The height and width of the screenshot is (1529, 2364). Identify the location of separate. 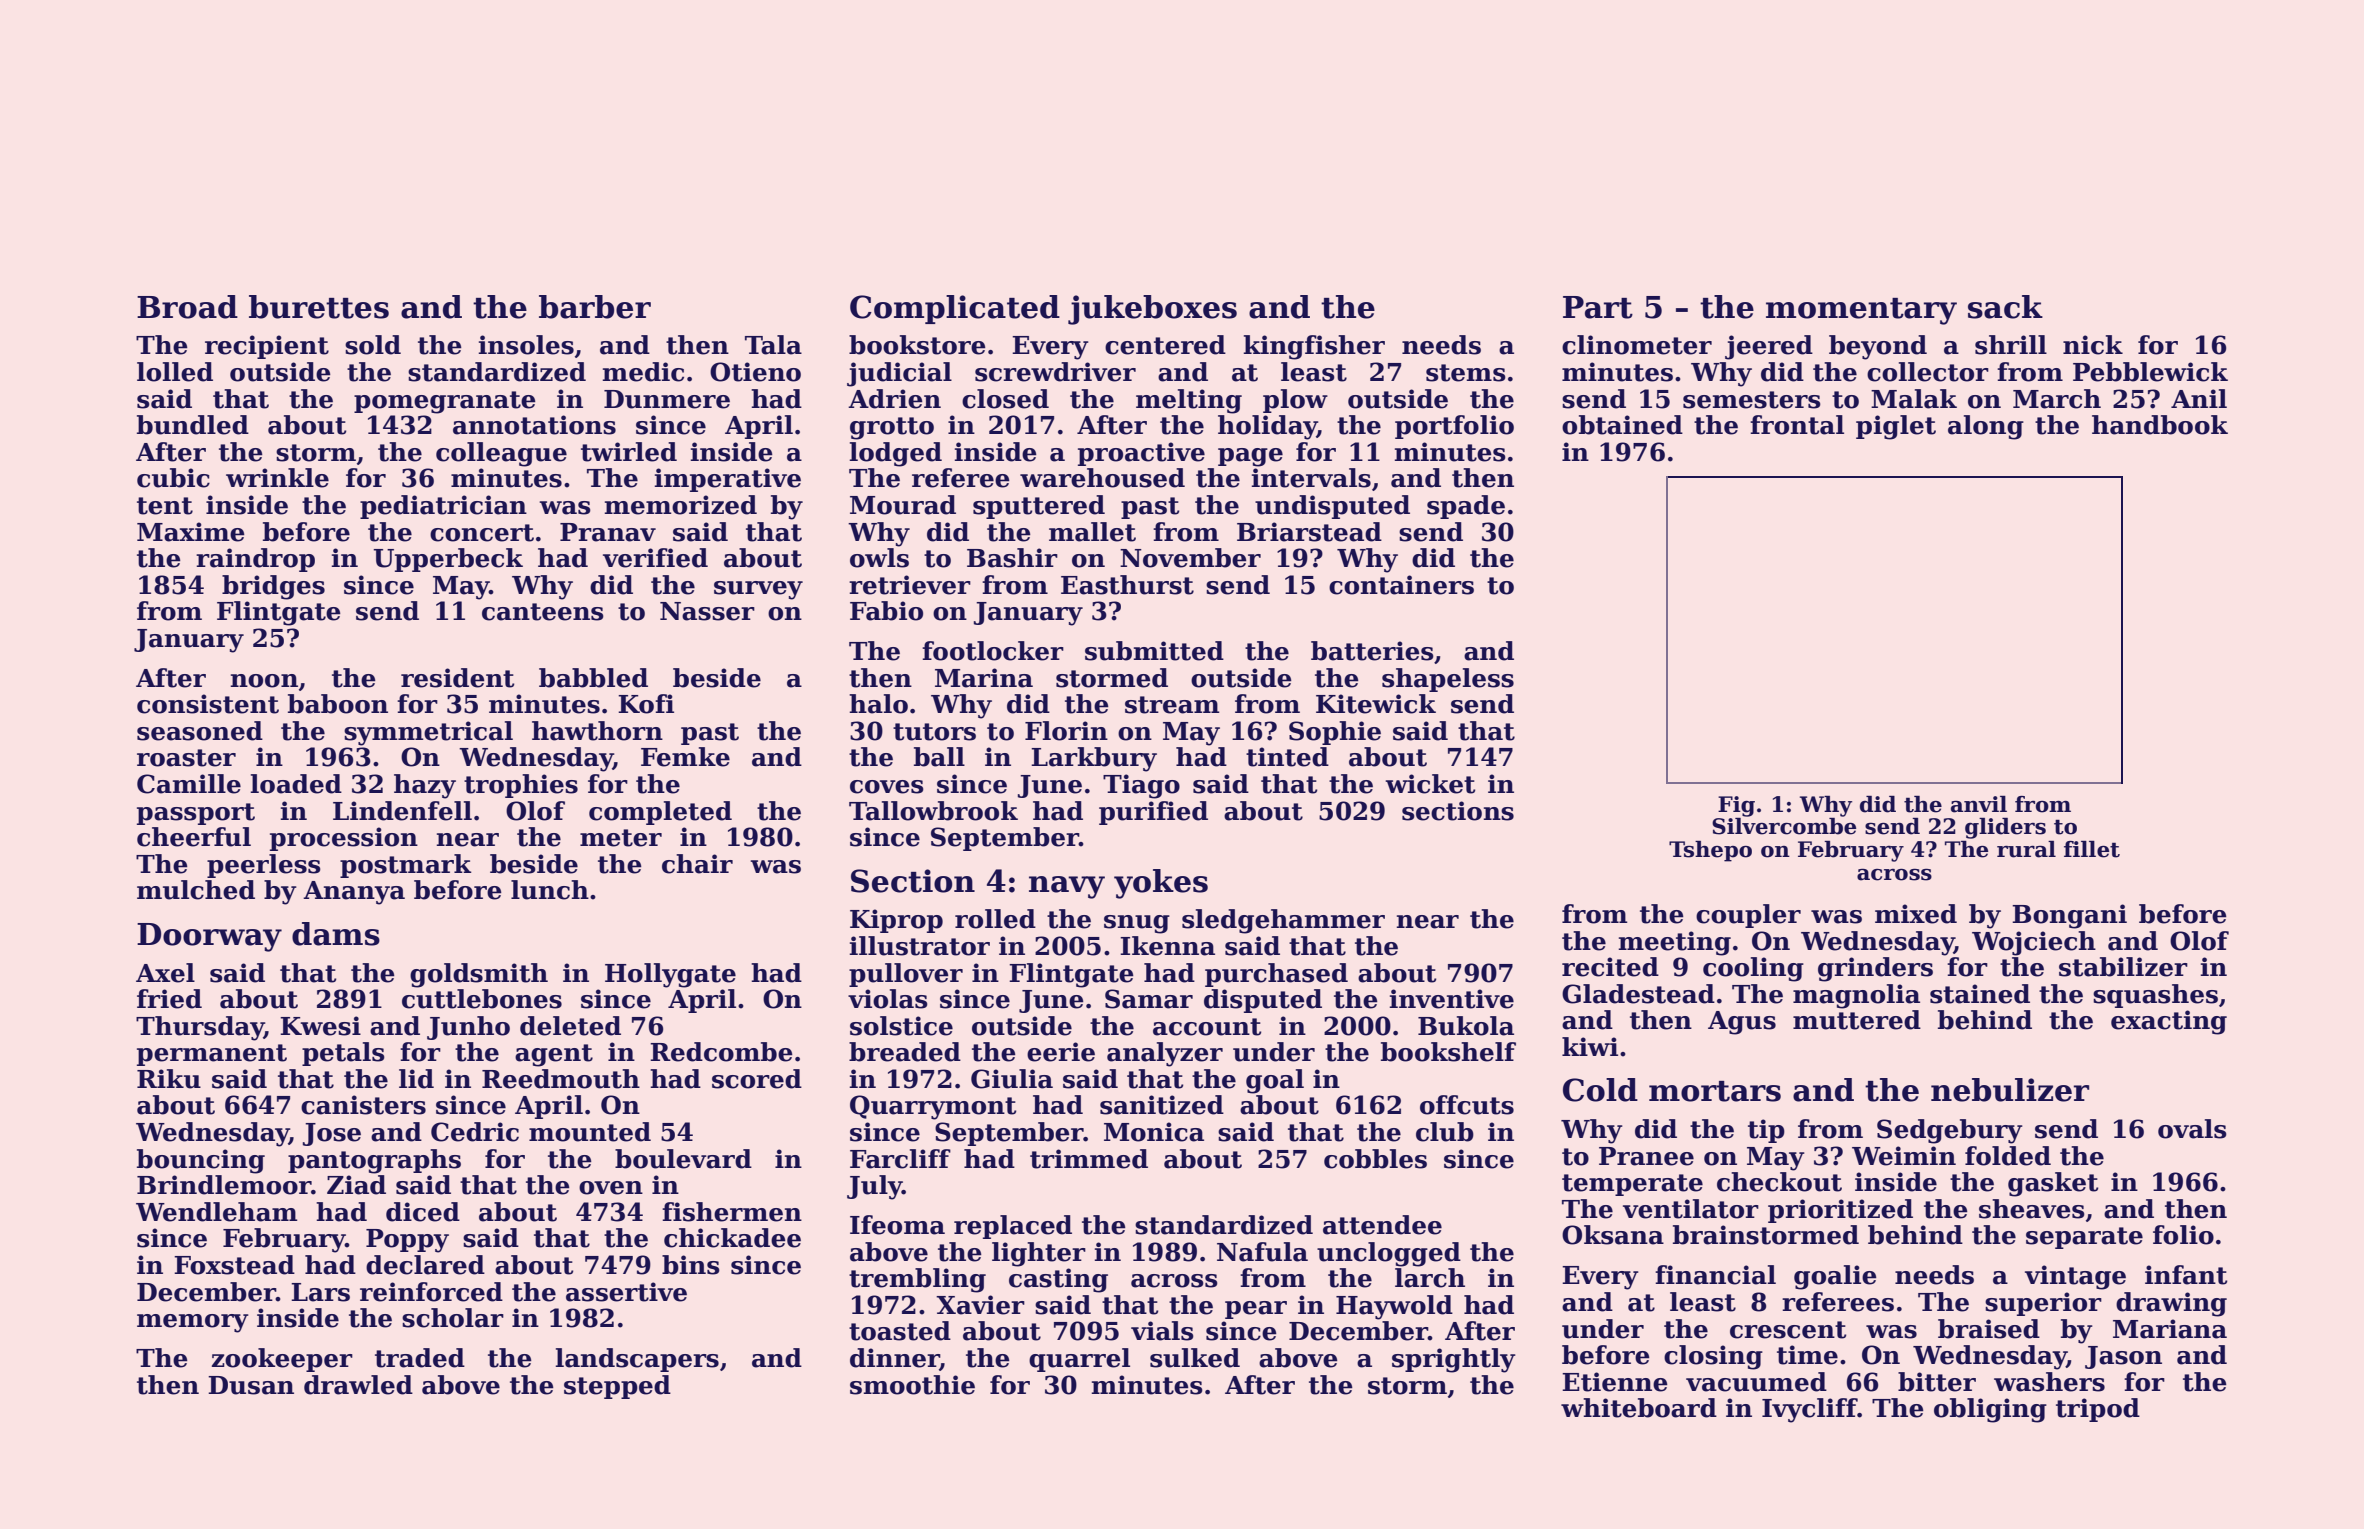
(2084, 1238).
